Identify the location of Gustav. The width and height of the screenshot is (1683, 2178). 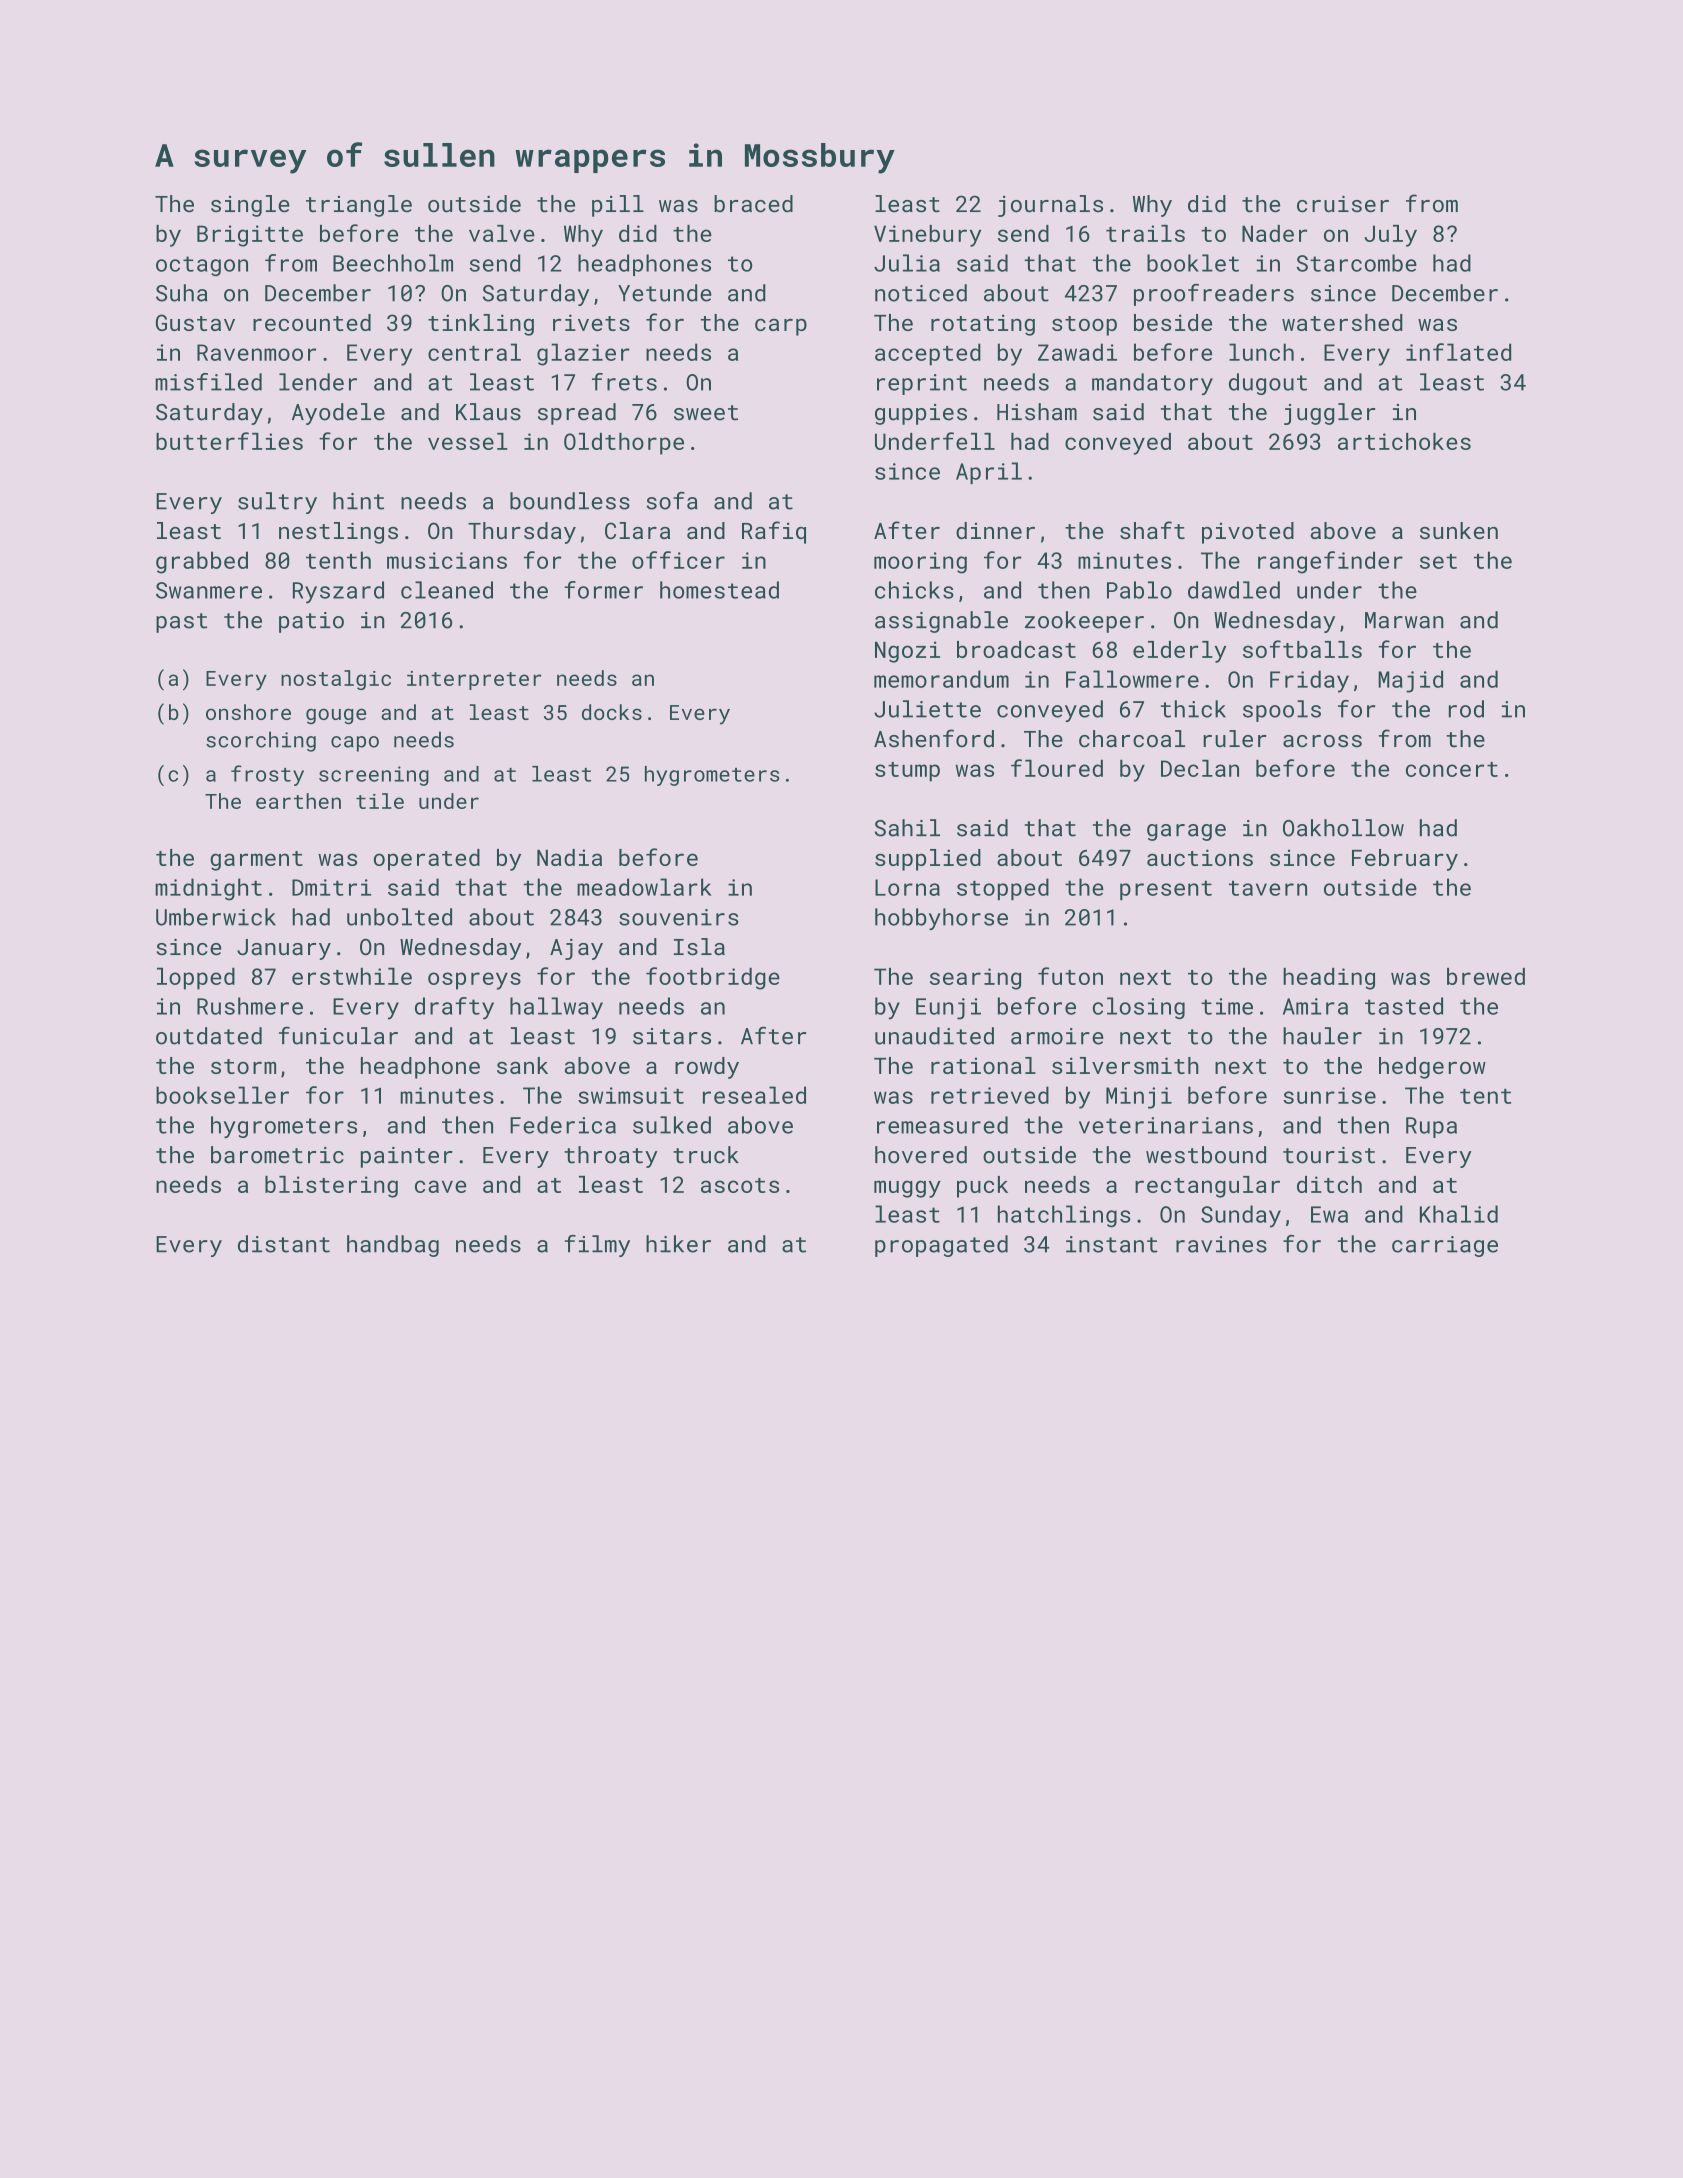
(195, 322).
